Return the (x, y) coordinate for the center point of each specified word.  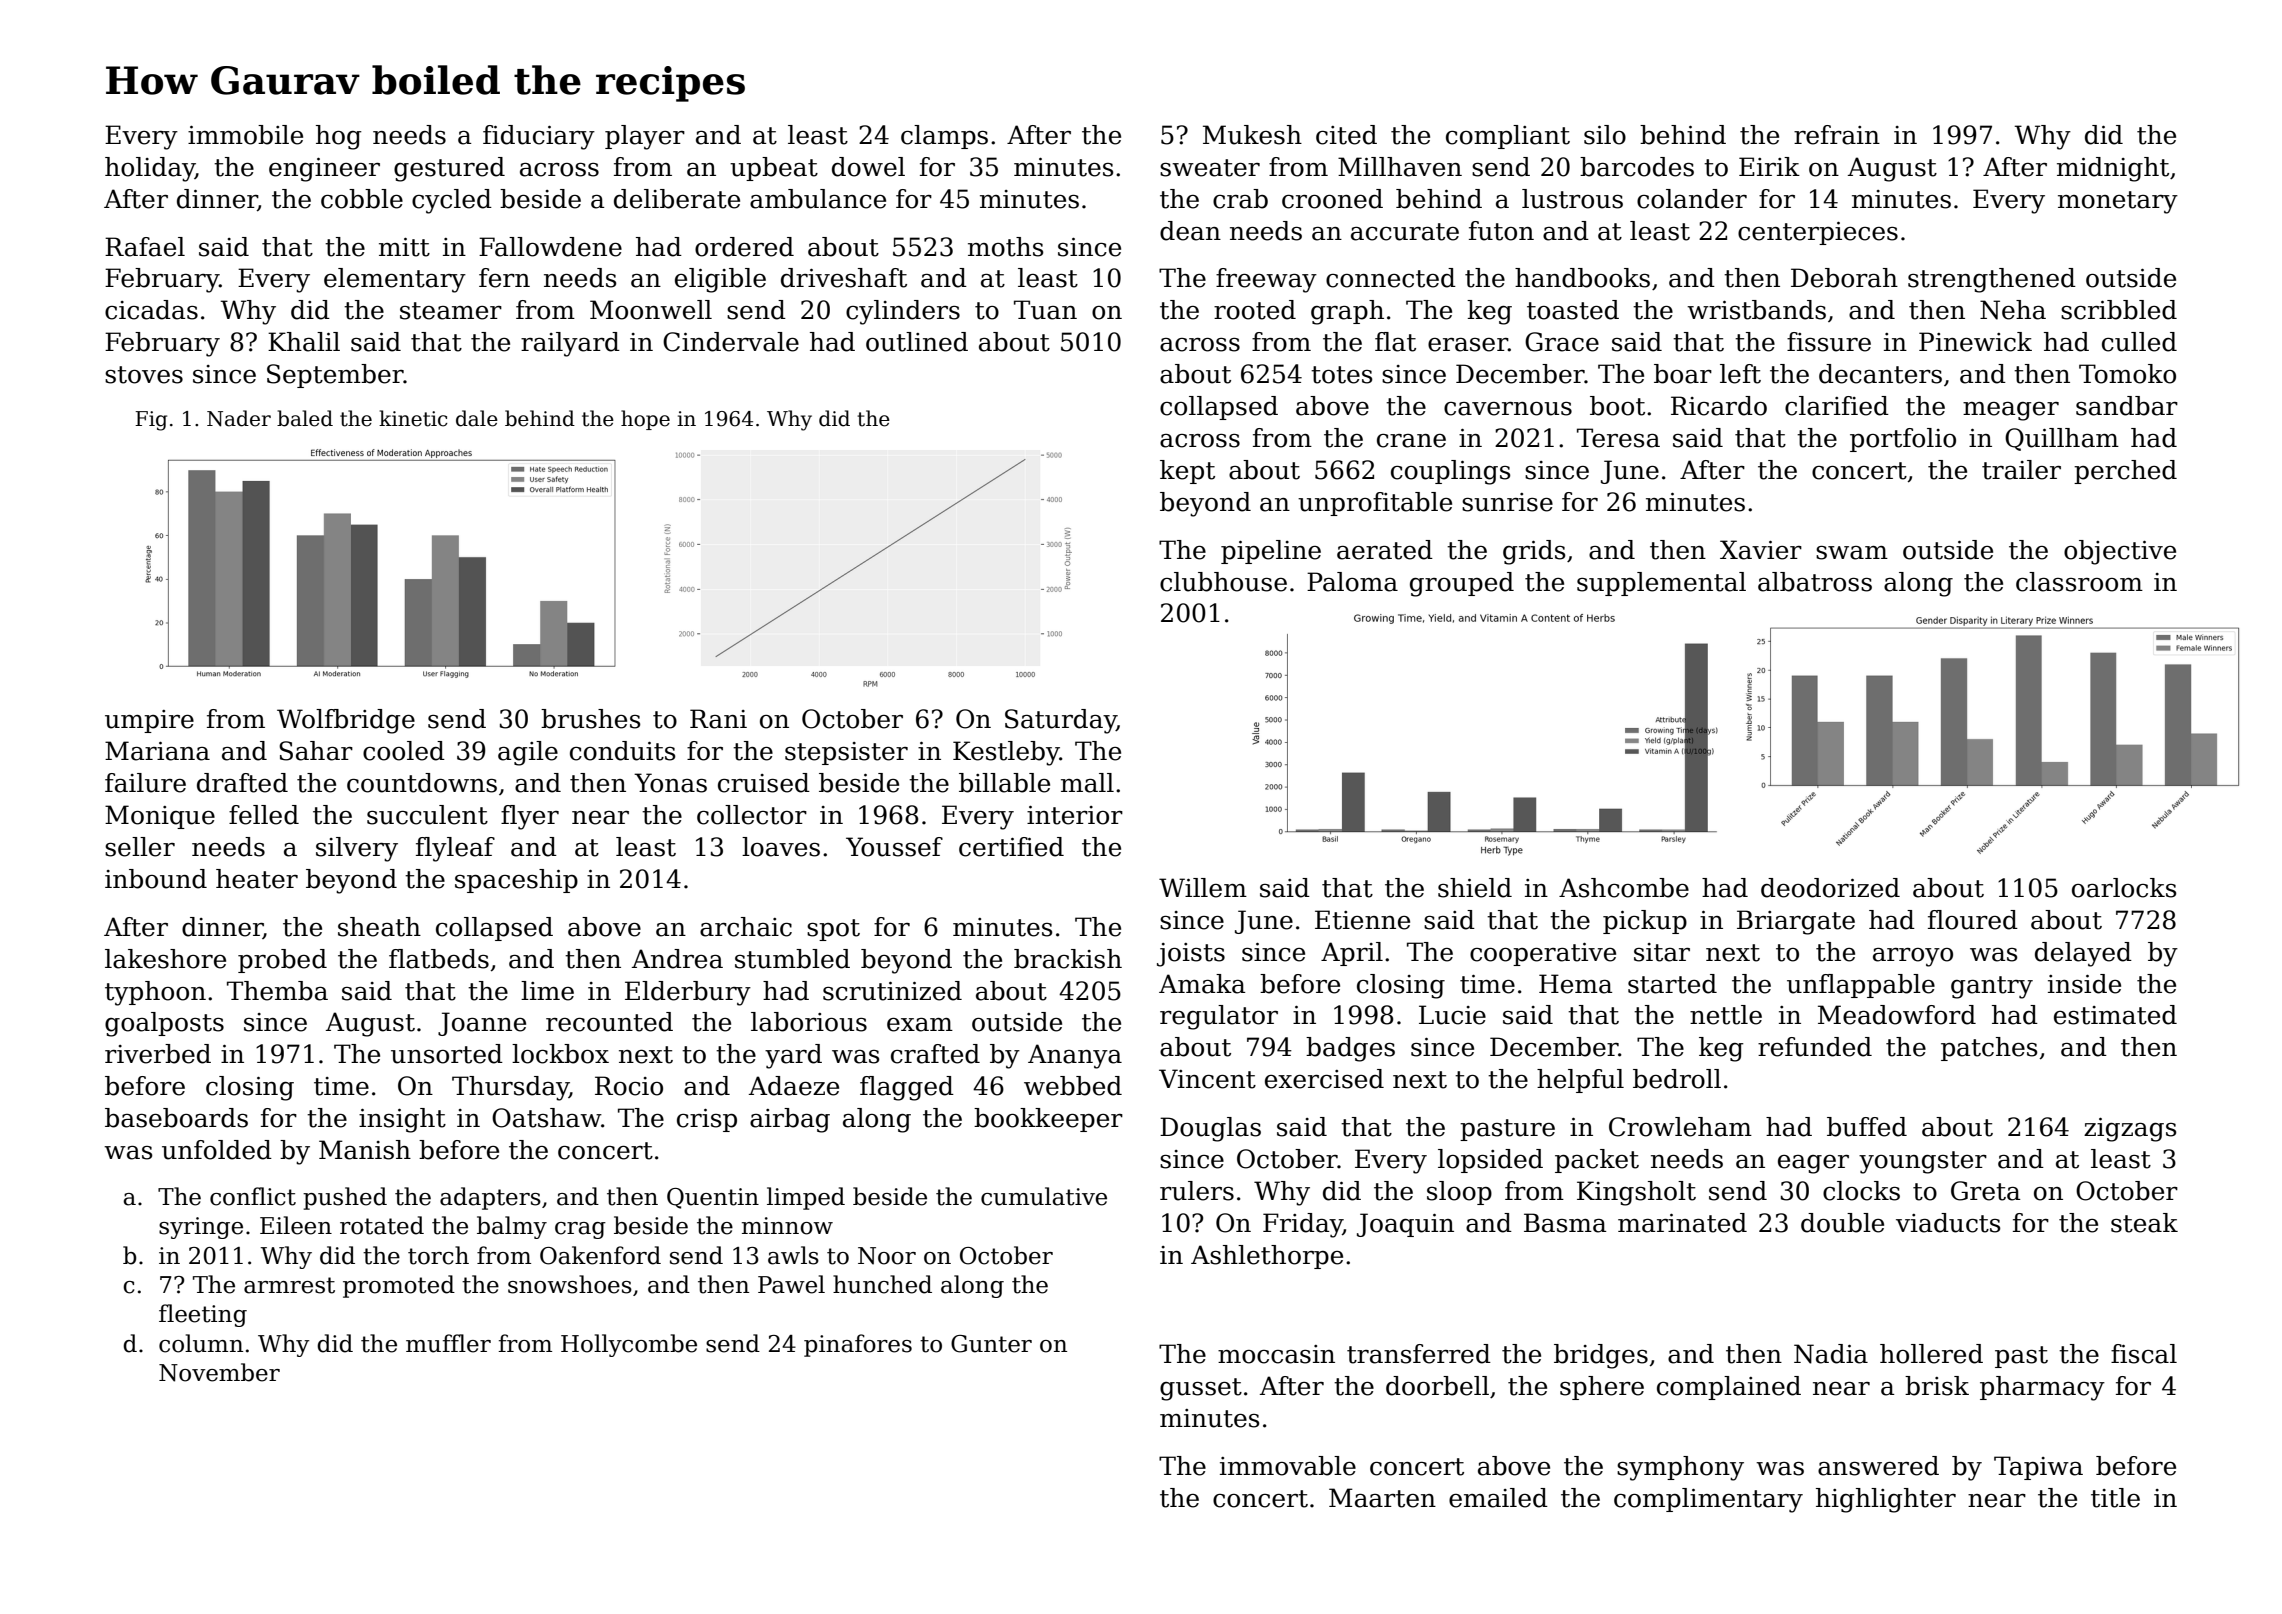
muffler (448, 1343)
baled (305, 418)
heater (257, 879)
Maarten (1382, 1498)
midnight (2113, 169)
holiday (150, 169)
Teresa (1618, 438)
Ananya (1075, 1056)
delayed (2083, 954)
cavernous (1508, 409)
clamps (944, 137)
